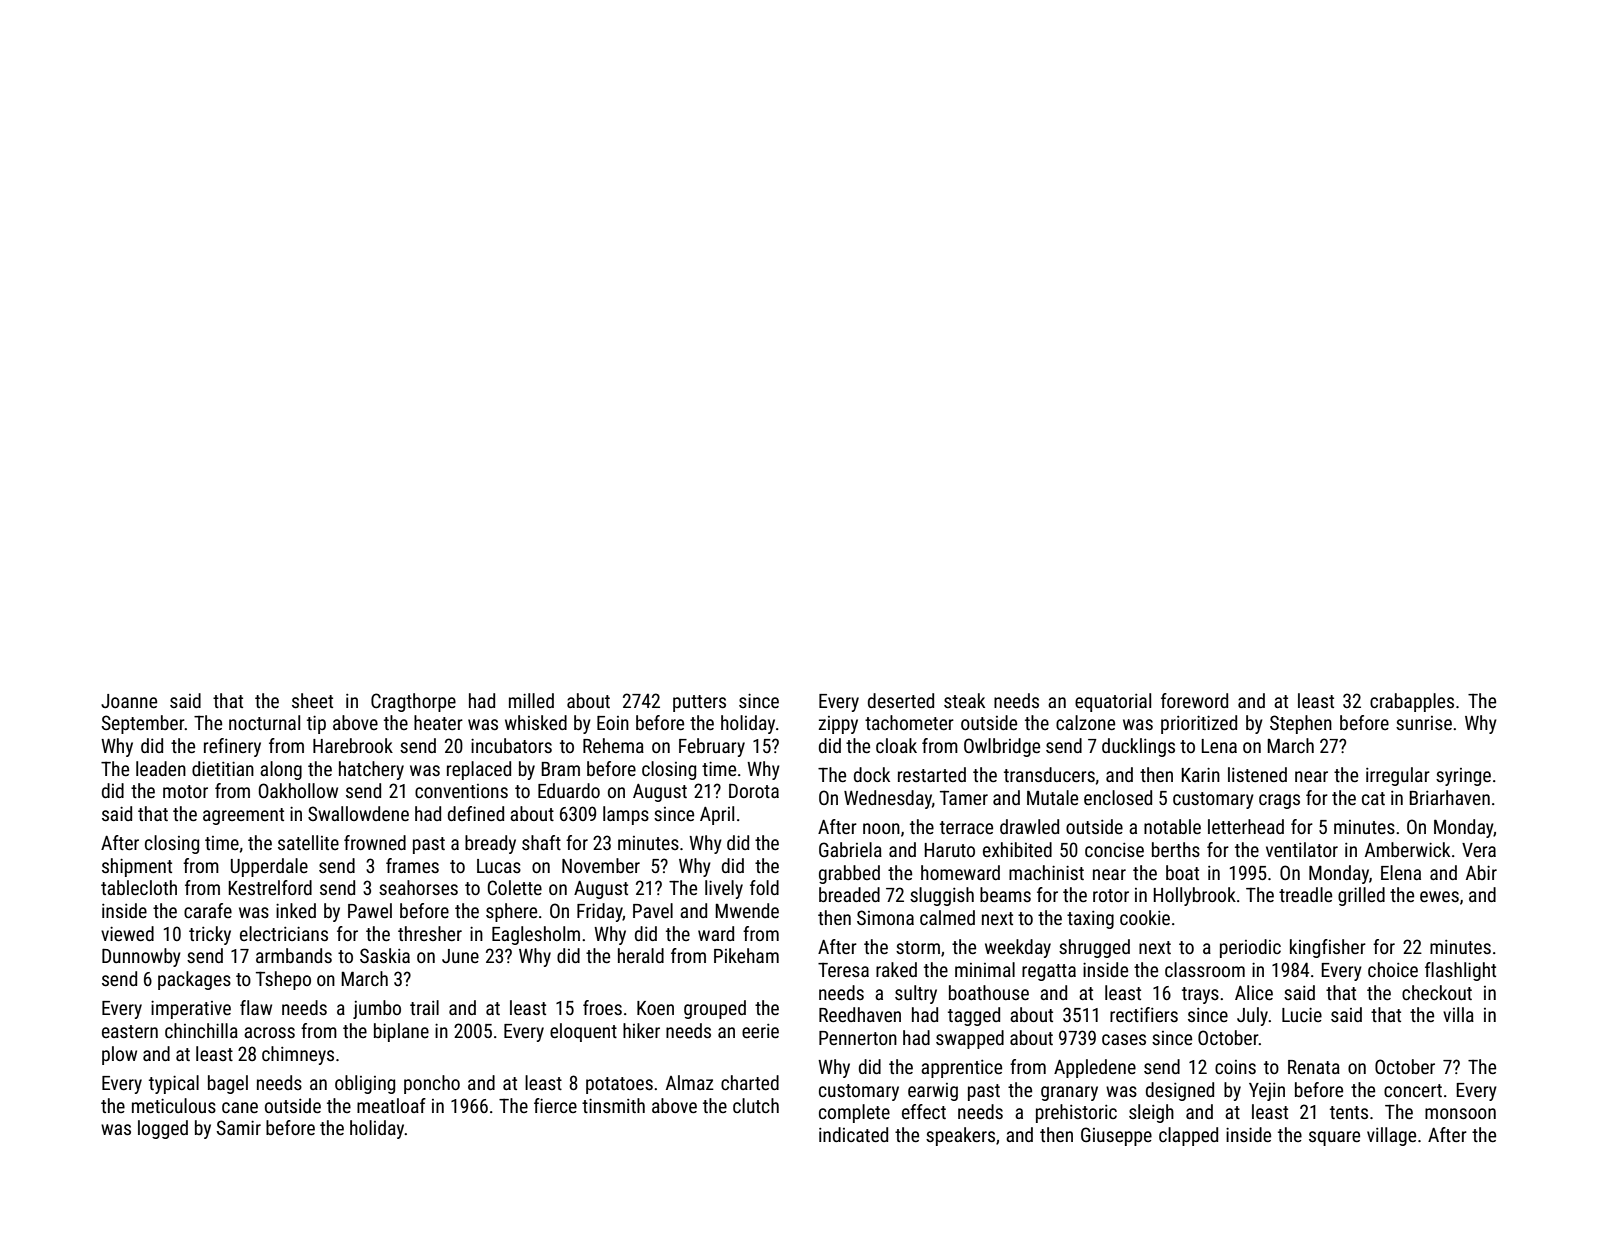  Describe the element at coordinates (1481, 872) in the document. I see `Abir` at that location.
